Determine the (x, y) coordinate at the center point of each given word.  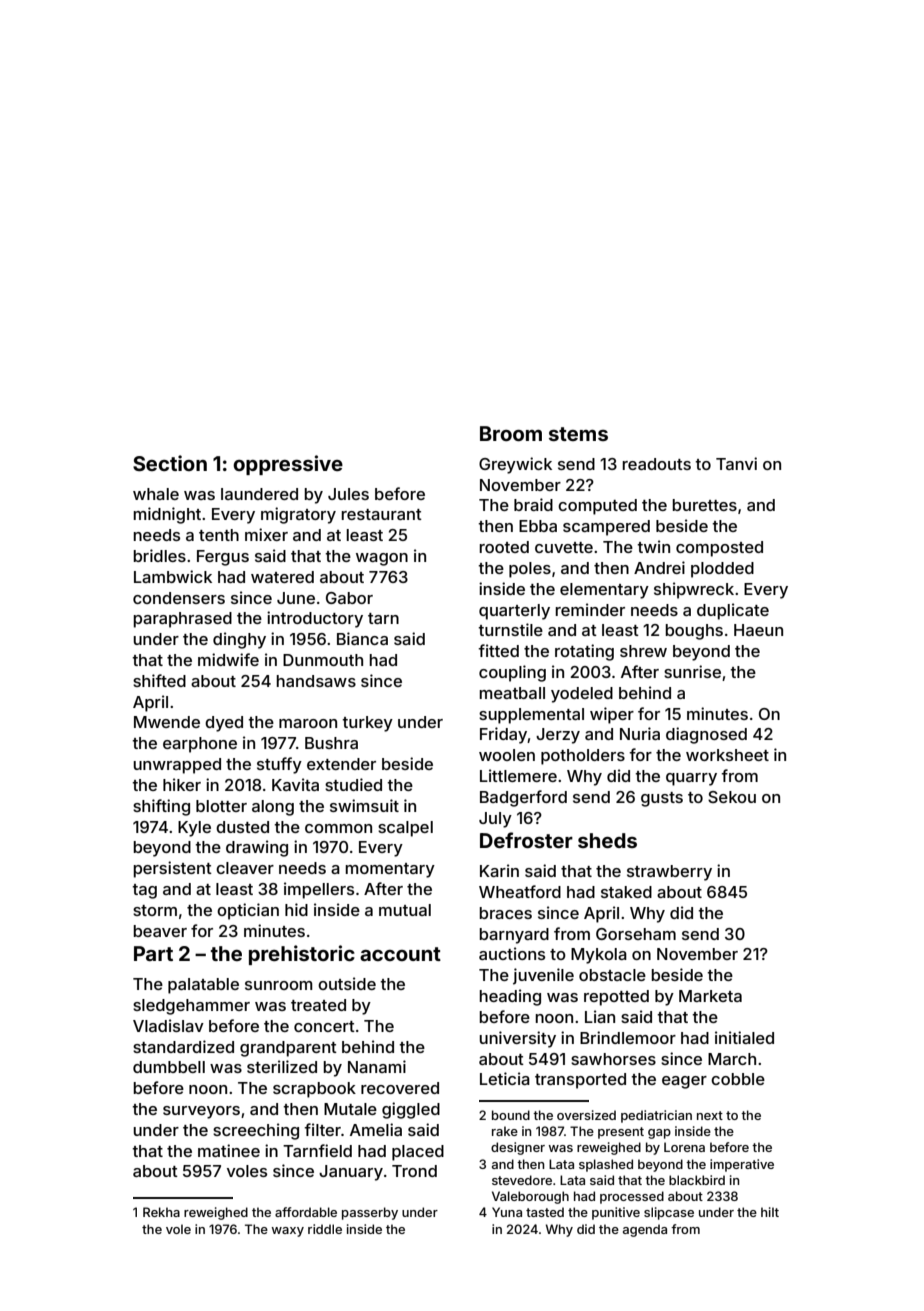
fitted (498, 650)
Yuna (507, 1212)
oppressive (288, 465)
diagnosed (706, 735)
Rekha (161, 1212)
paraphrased (183, 620)
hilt (770, 1212)
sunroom (279, 985)
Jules (348, 494)
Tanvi (736, 463)
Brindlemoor (628, 1037)
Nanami (377, 1066)
